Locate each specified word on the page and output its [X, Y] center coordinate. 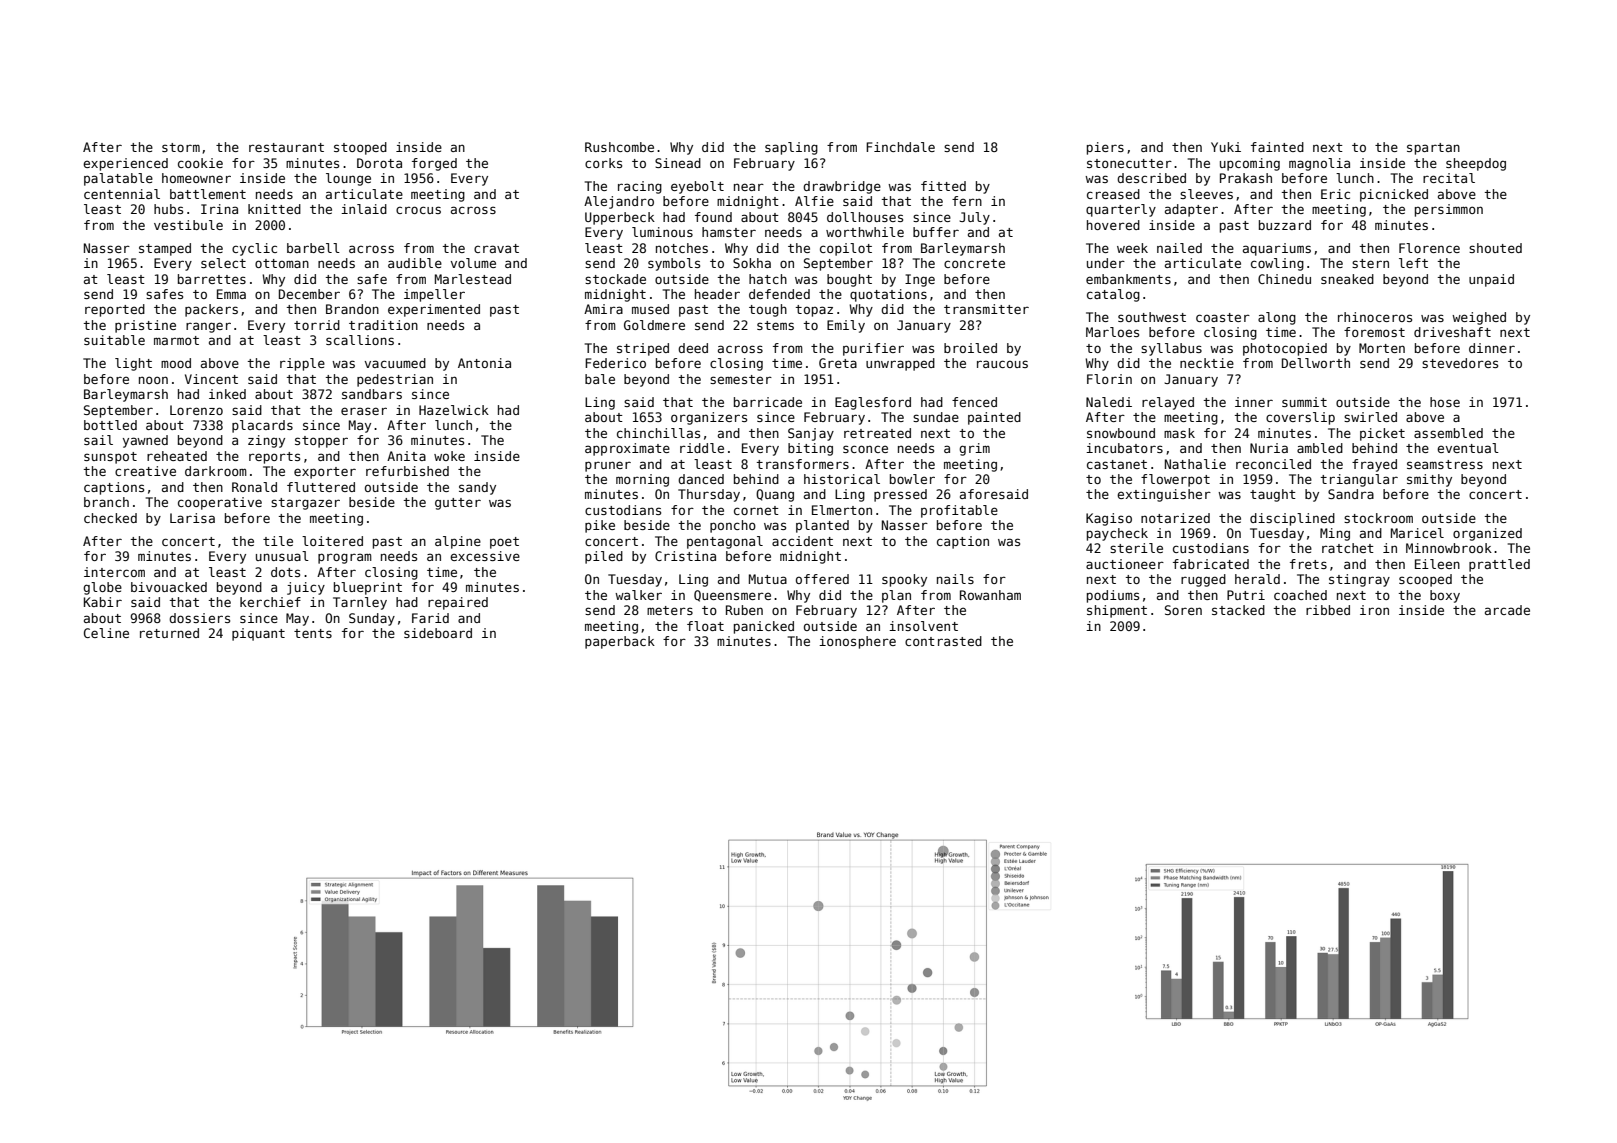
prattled [1499, 565]
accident [802, 541]
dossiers [199, 618]
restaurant [286, 147]
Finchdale [900, 147]
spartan [1433, 149]
